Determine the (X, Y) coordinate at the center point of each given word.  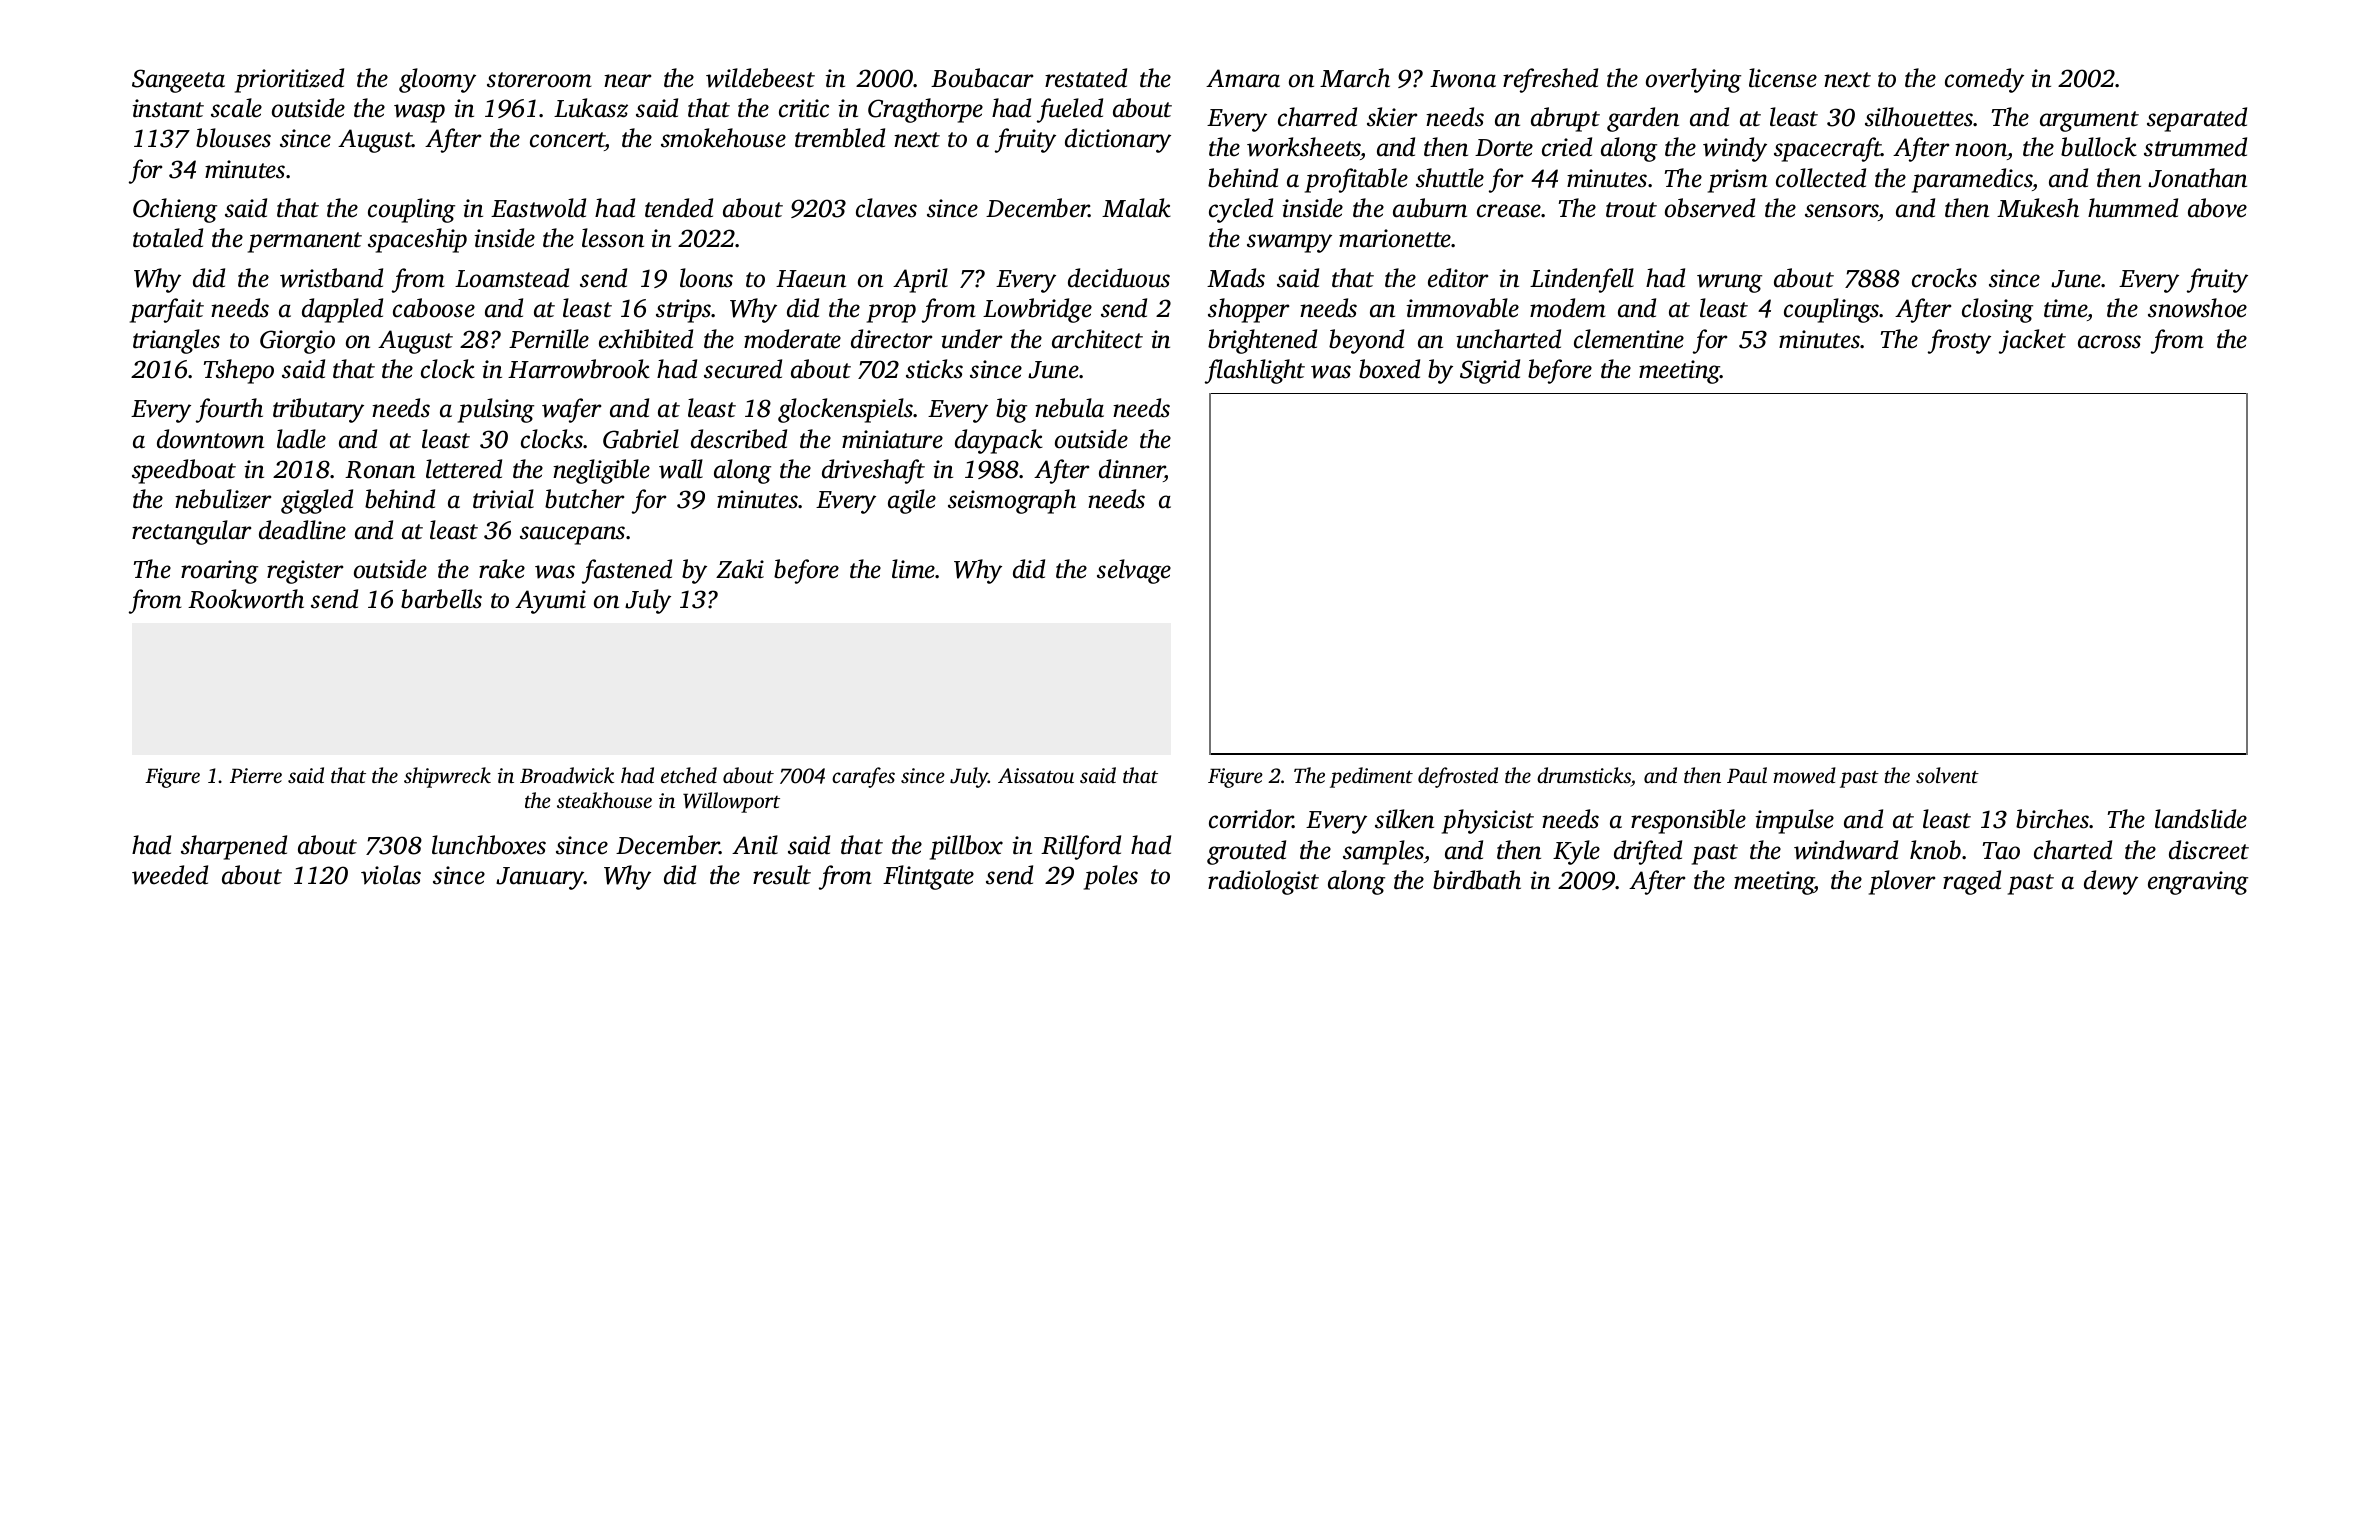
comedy (1984, 80)
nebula (1069, 408)
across (2109, 342)
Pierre (256, 775)
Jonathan (2197, 178)
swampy (1289, 243)
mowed (1804, 775)
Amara (1243, 78)
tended (679, 208)
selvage (1134, 571)
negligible (601, 471)
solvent (1947, 775)
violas (391, 875)
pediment (1371, 777)
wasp (419, 113)
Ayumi (550, 602)
